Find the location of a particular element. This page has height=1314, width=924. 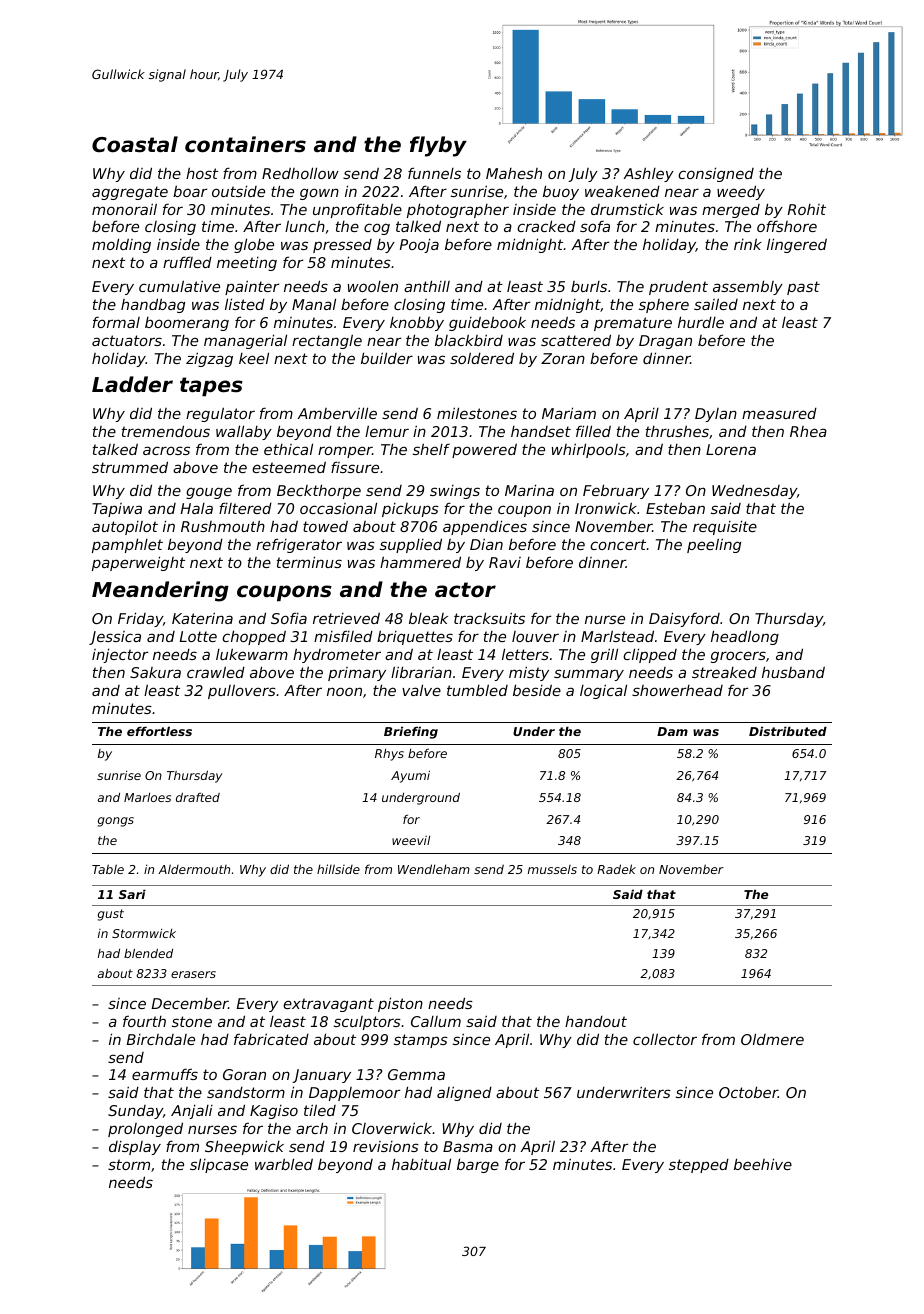

appendices is located at coordinates (485, 527).
